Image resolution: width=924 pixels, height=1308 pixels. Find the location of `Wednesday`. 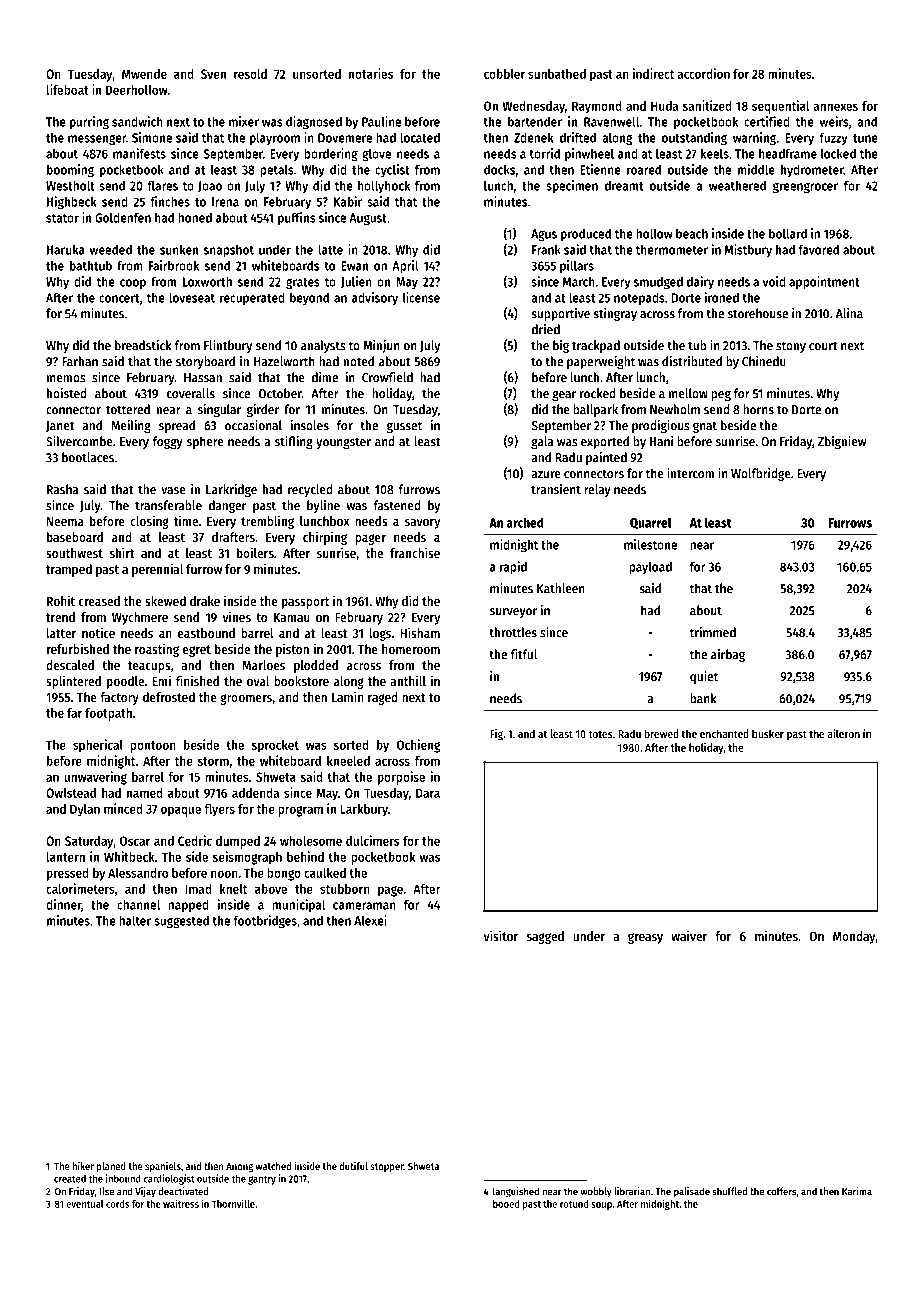

Wednesday is located at coordinates (534, 107).
